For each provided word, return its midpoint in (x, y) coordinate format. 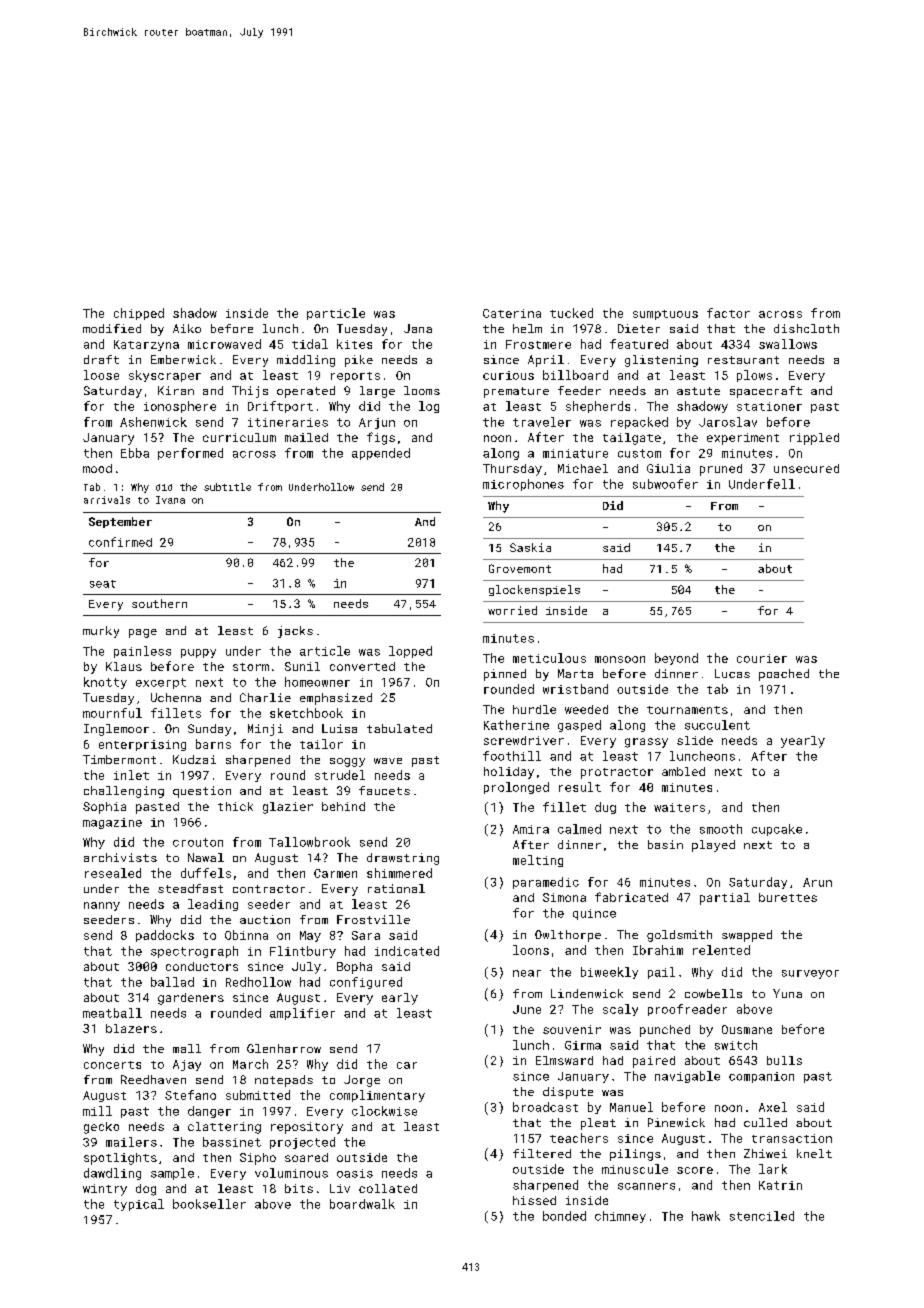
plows (754, 376)
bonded (564, 1216)
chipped (139, 314)
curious (508, 375)
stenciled (762, 1216)
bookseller (209, 1204)
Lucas (732, 673)
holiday (509, 773)
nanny (102, 906)
